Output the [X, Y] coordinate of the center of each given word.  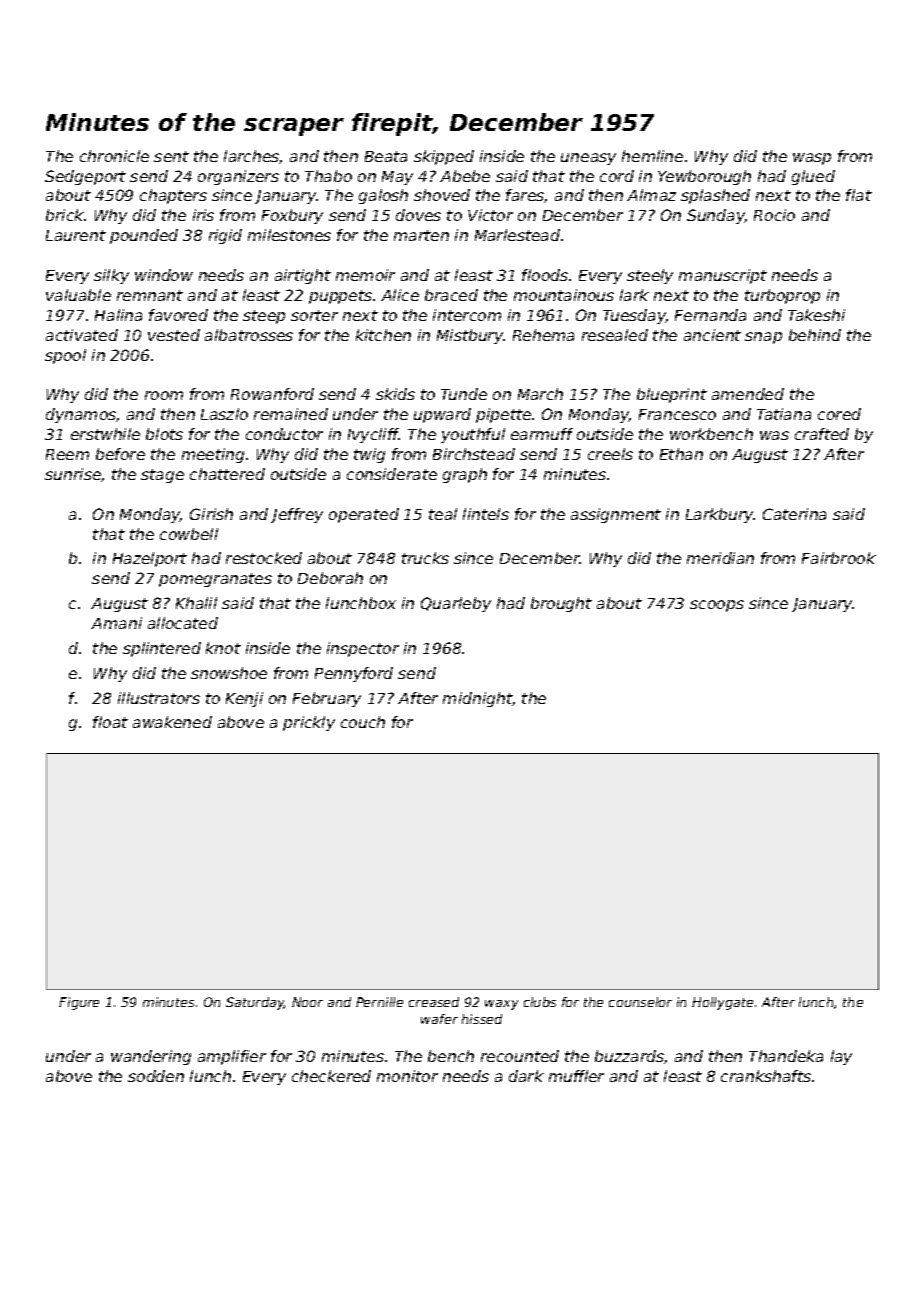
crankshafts [766, 1076]
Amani [116, 623]
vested [174, 335]
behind [815, 335]
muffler [576, 1076]
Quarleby [456, 604]
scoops [717, 606]
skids [395, 394]
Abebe [465, 176]
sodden [156, 1076]
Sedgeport [85, 177]
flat [859, 195]
